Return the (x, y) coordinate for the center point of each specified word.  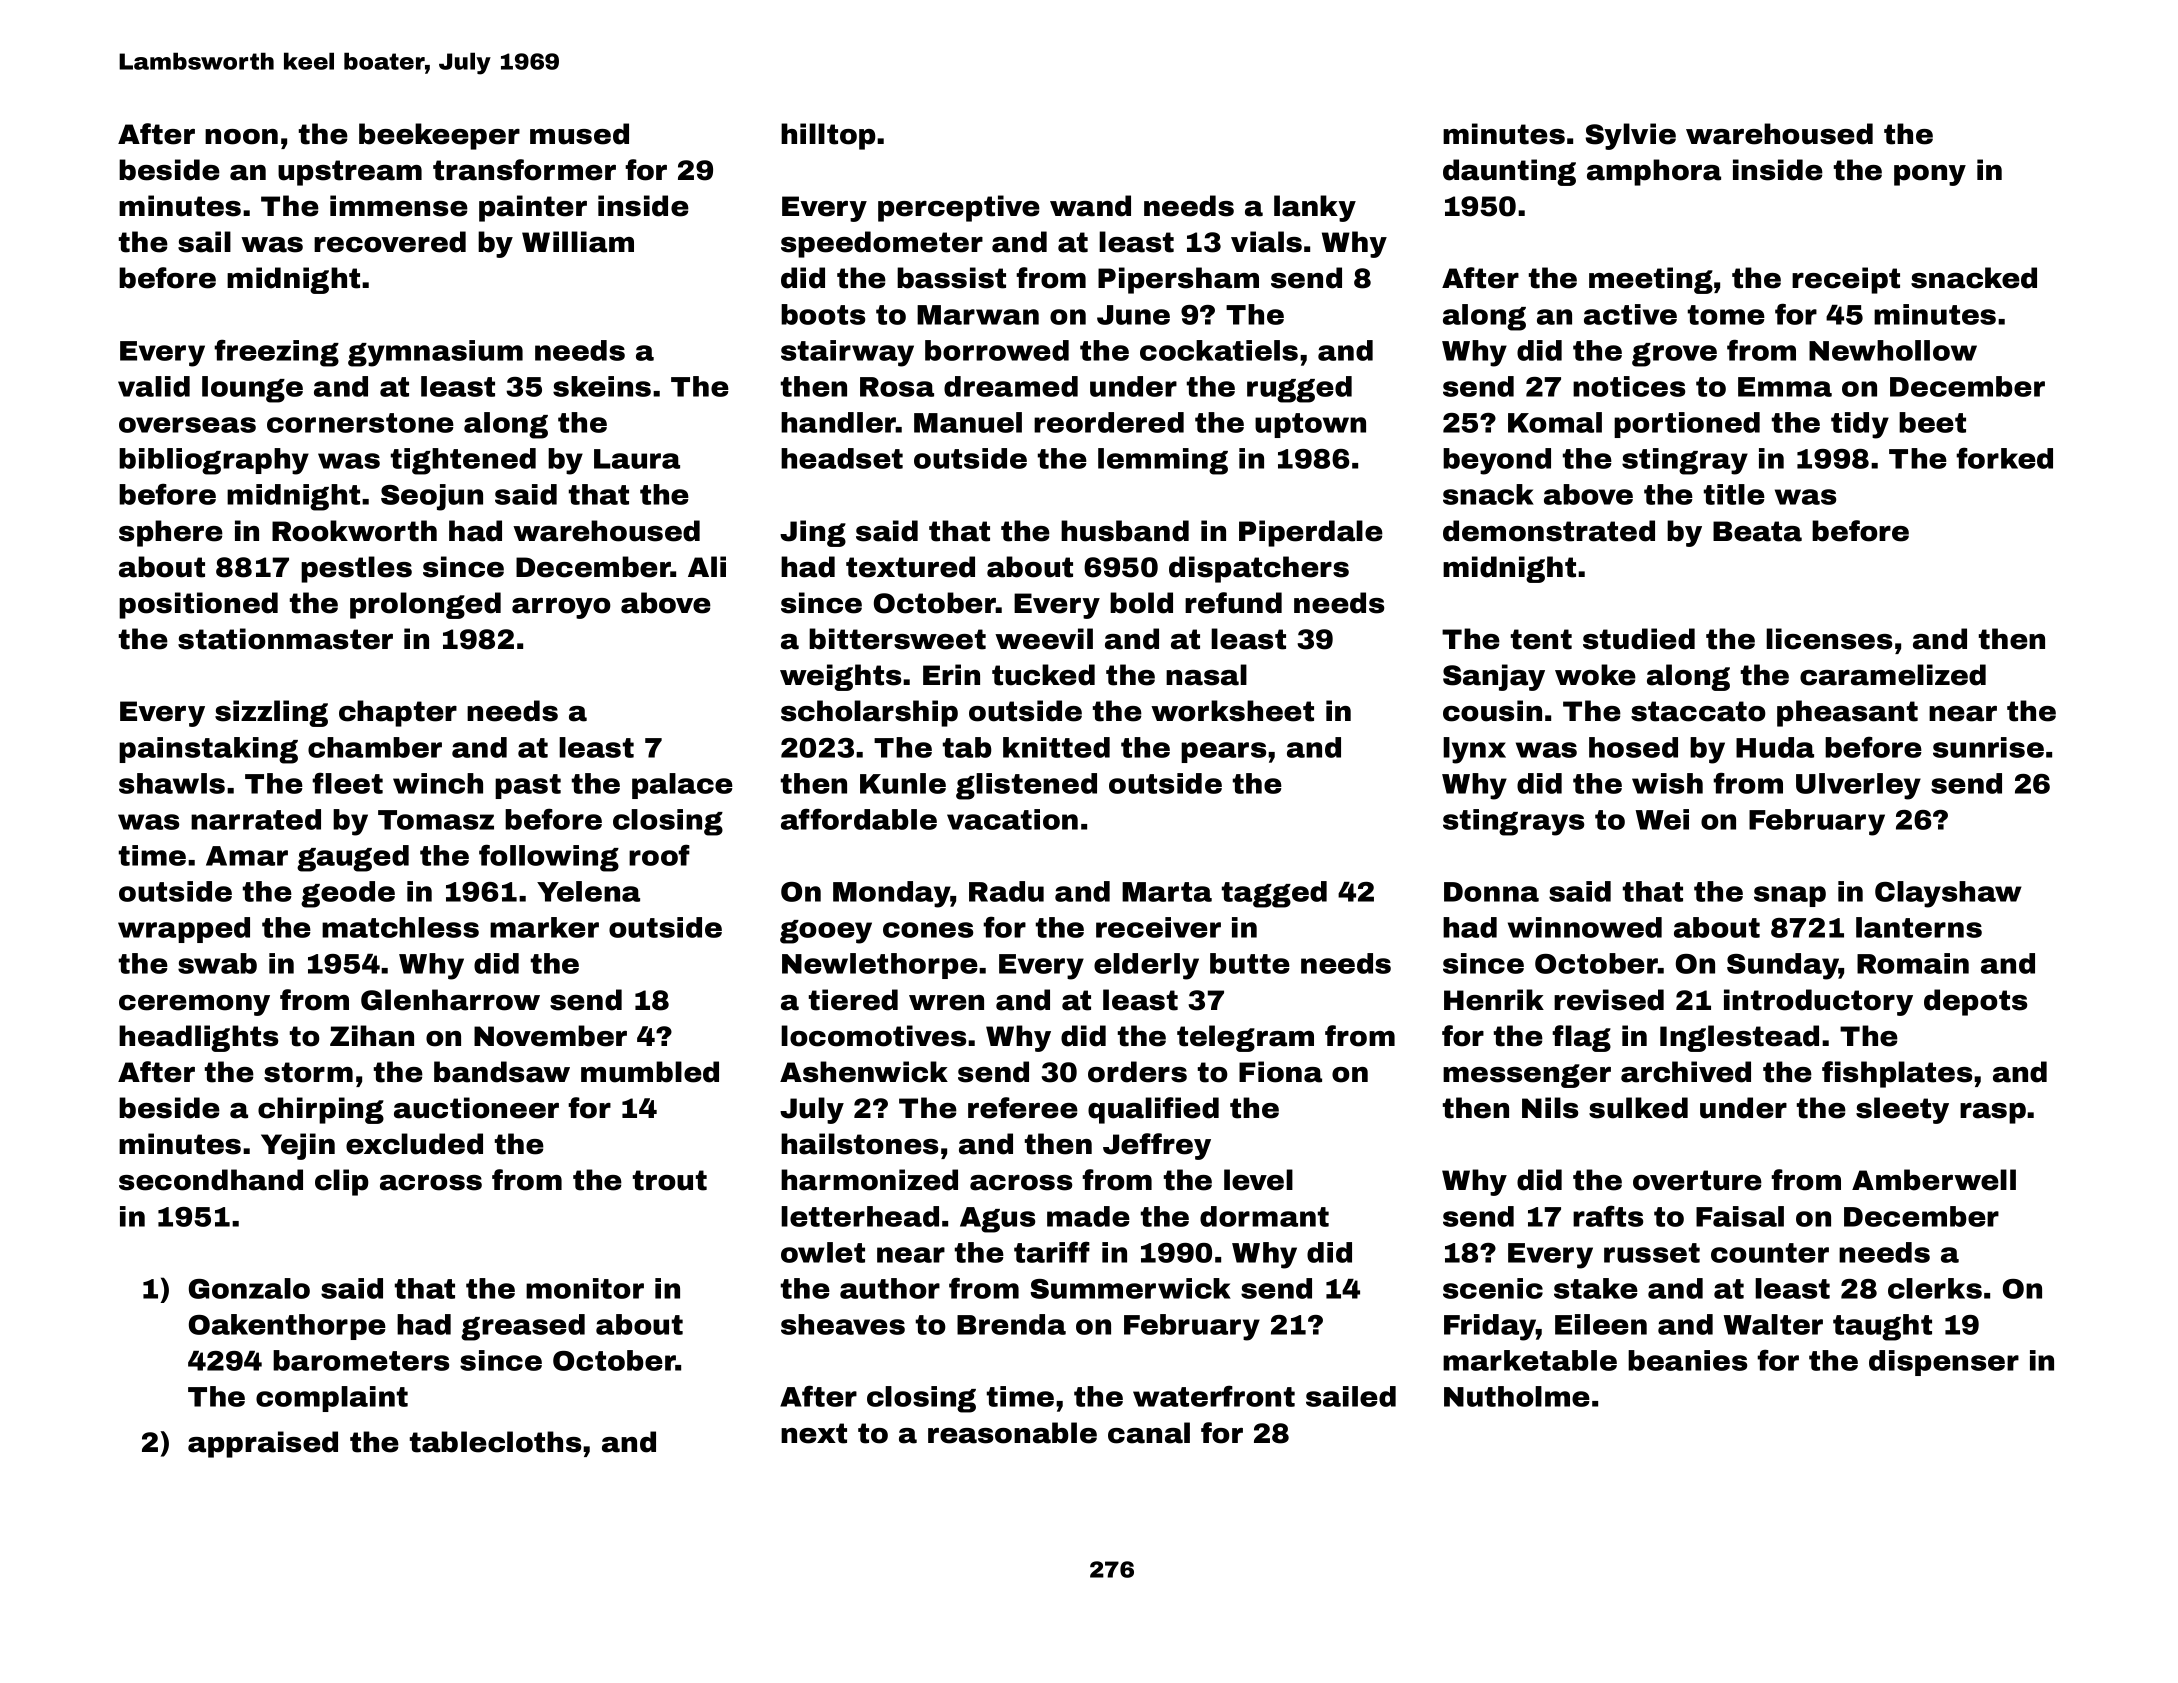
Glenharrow (450, 1000)
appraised (263, 1444)
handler (838, 422)
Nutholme (1517, 1396)
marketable (1530, 1360)
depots (1975, 1002)
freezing (276, 353)
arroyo (561, 608)
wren (946, 1003)
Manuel (968, 422)
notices (1629, 386)
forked (2004, 458)
